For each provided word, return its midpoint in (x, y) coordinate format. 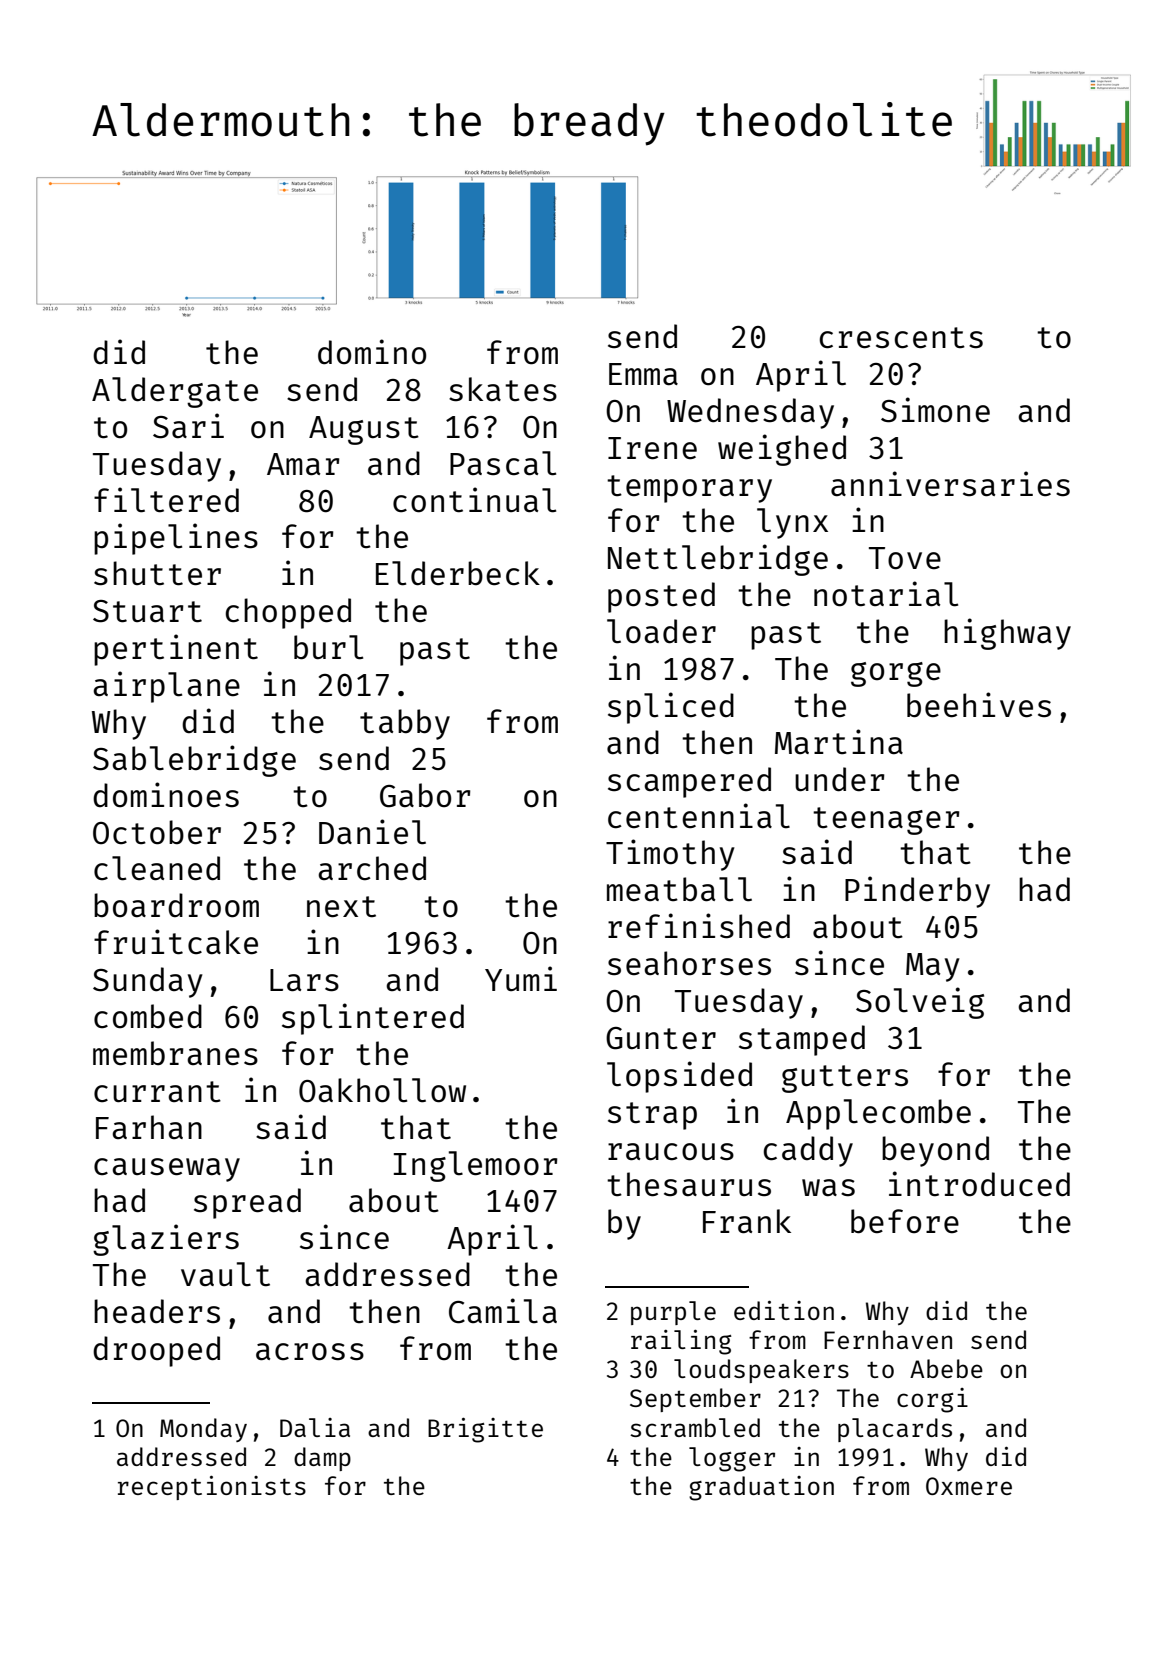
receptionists (212, 1488)
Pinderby (917, 892)
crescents (901, 338)
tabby (405, 724)
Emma (643, 374)
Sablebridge (194, 761)
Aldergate (175, 392)
